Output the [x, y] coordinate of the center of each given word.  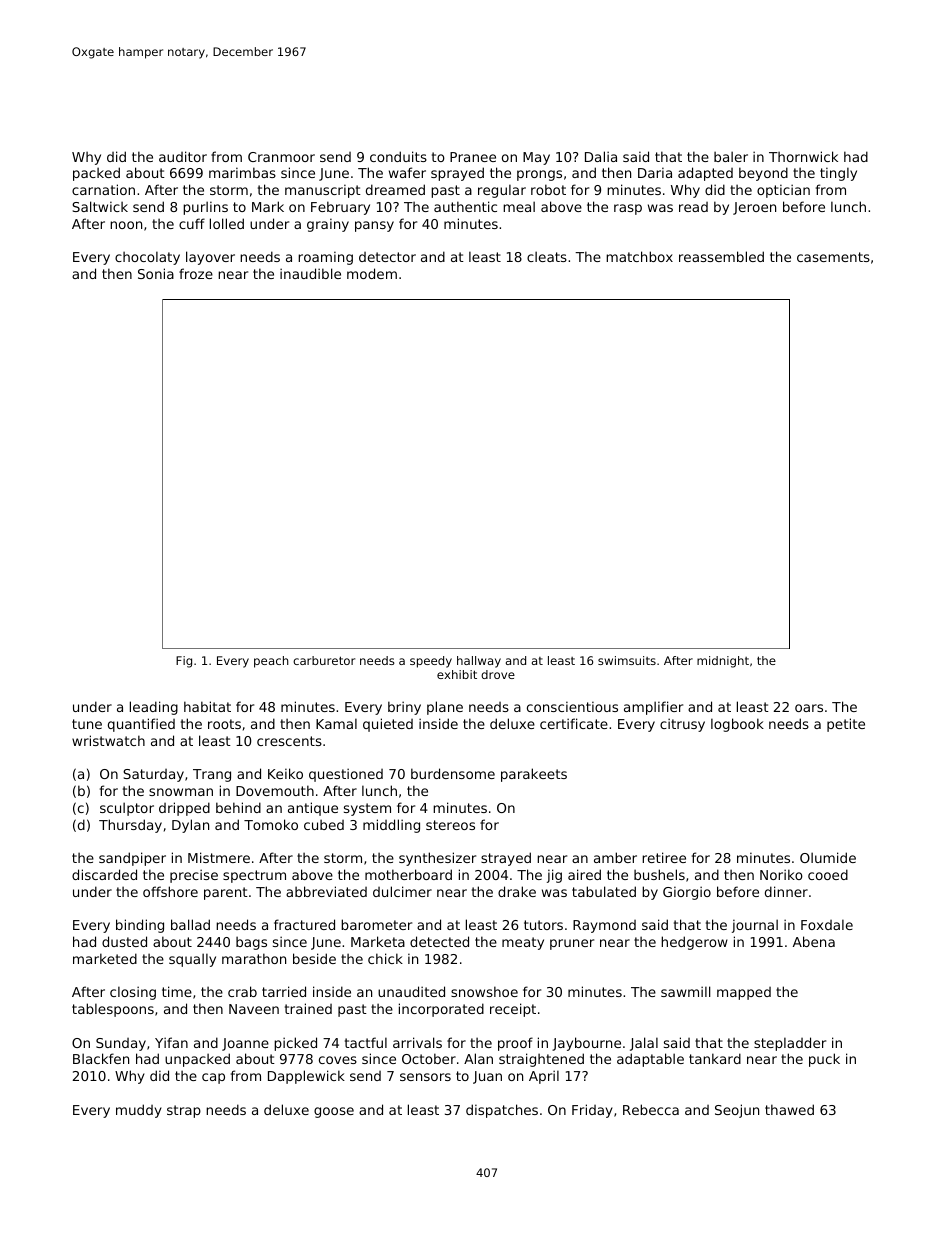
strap [184, 1111]
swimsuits [627, 660]
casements [833, 257]
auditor [183, 156]
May [536, 158]
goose [334, 1112]
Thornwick [803, 156]
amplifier [653, 708]
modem [372, 273]
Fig [184, 662]
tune [87, 724]
